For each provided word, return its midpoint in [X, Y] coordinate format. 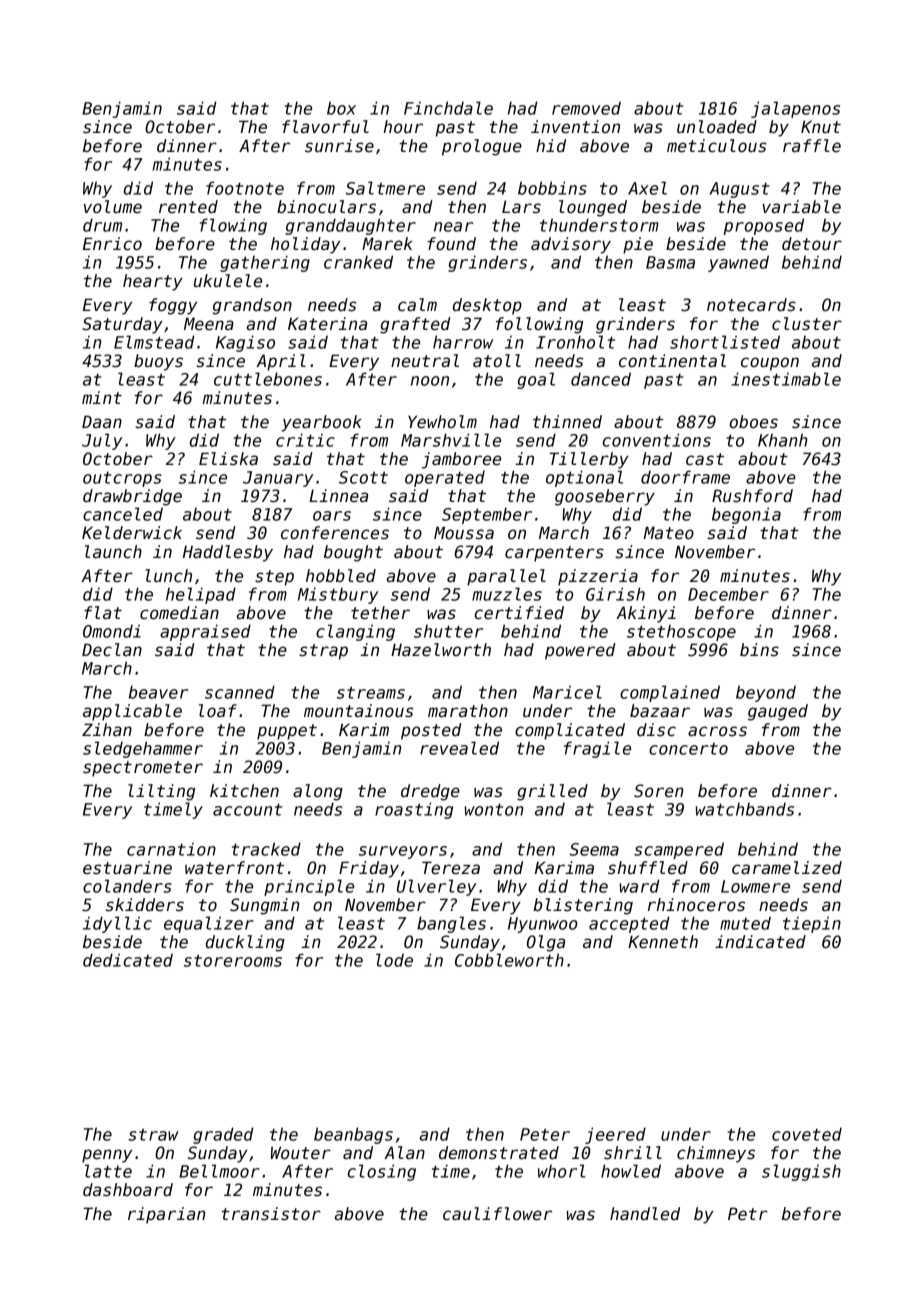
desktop [487, 306]
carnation [171, 849]
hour [403, 127]
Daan [102, 421]
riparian [166, 1215]
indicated [760, 942]
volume [113, 207]
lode [394, 960]
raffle [812, 145]
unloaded [717, 127]
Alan [404, 1152]
